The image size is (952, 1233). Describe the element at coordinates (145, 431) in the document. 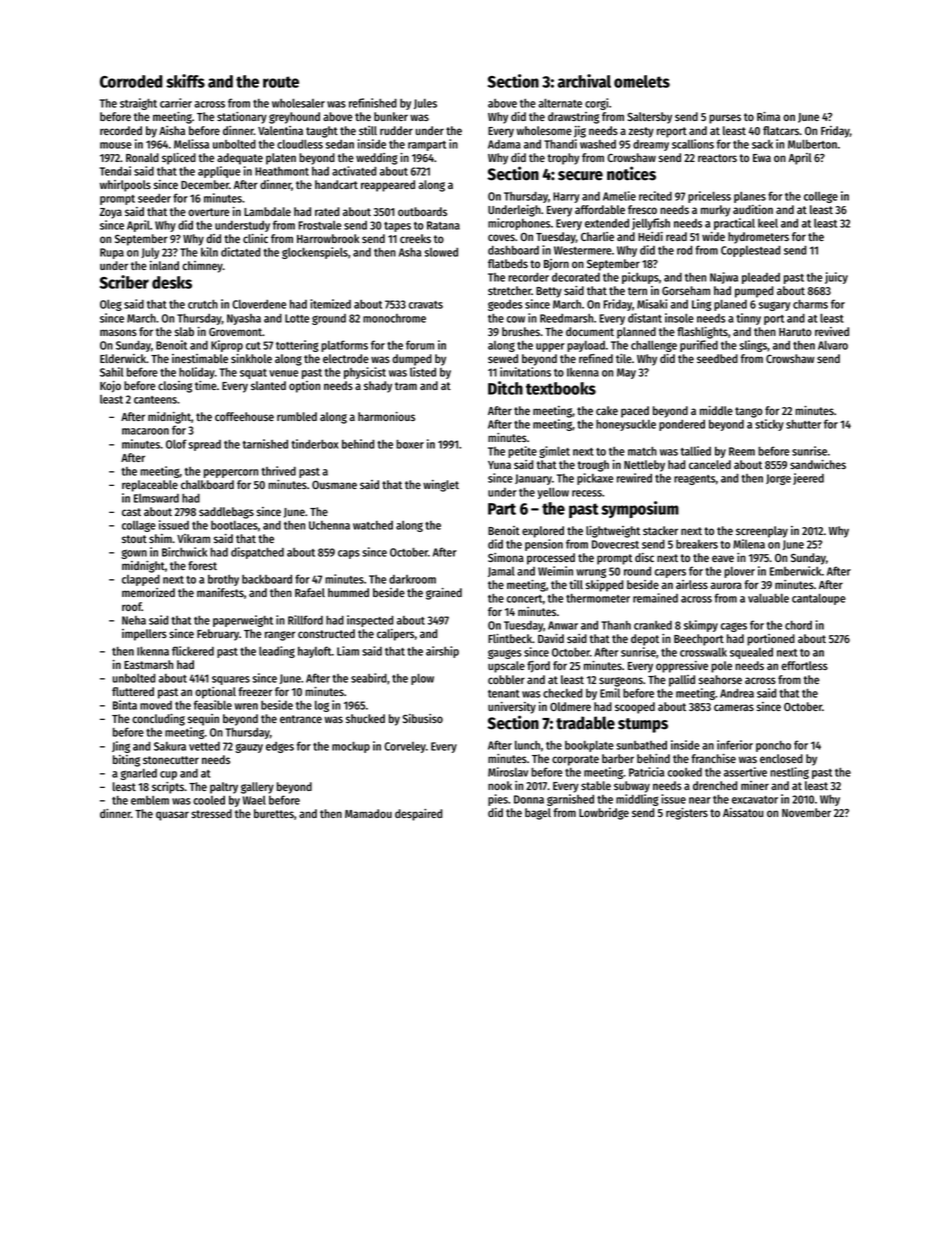

I see `macaroon` at that location.
